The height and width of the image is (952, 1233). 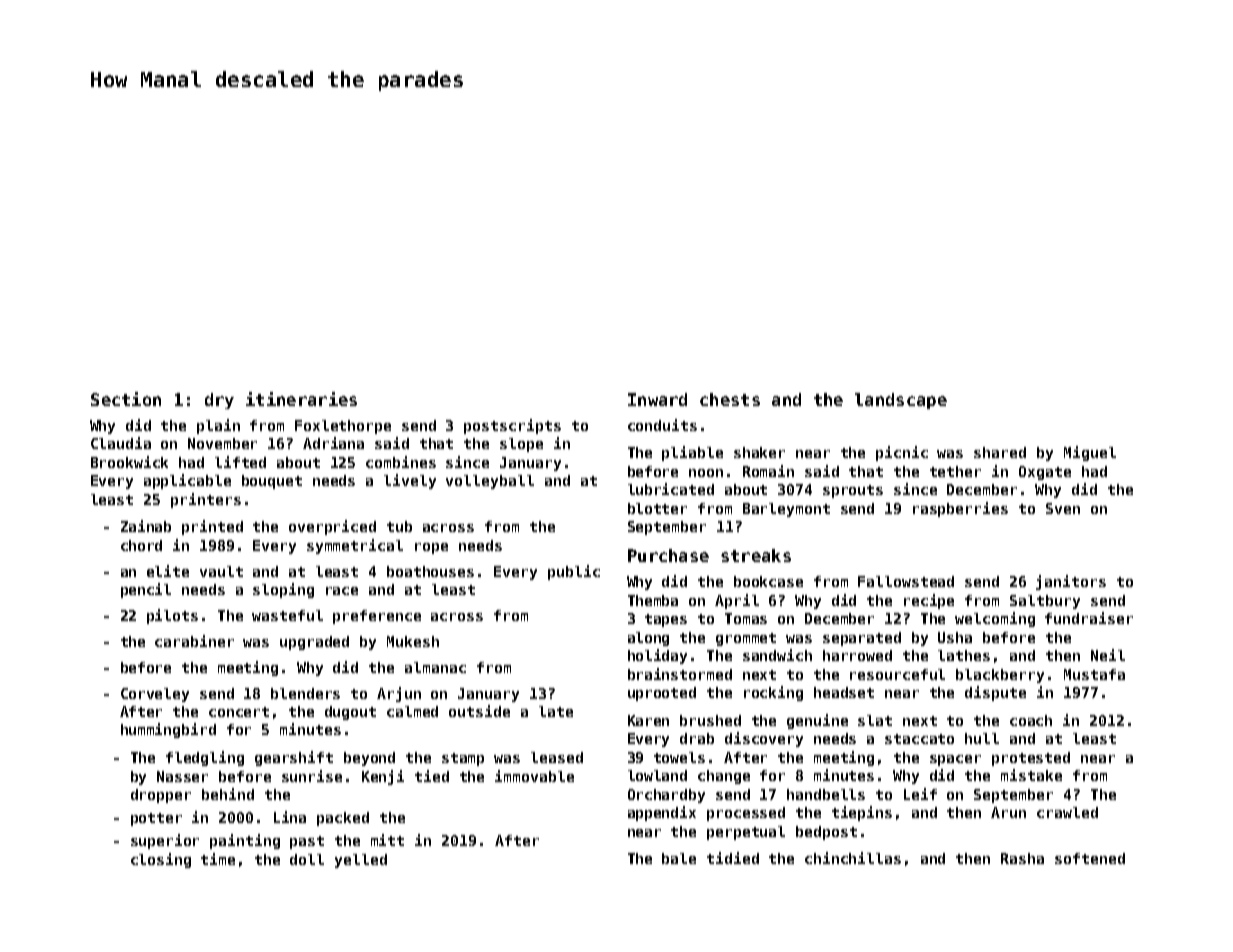 What do you see at coordinates (657, 399) in the image?
I see `Inward` at bounding box center [657, 399].
